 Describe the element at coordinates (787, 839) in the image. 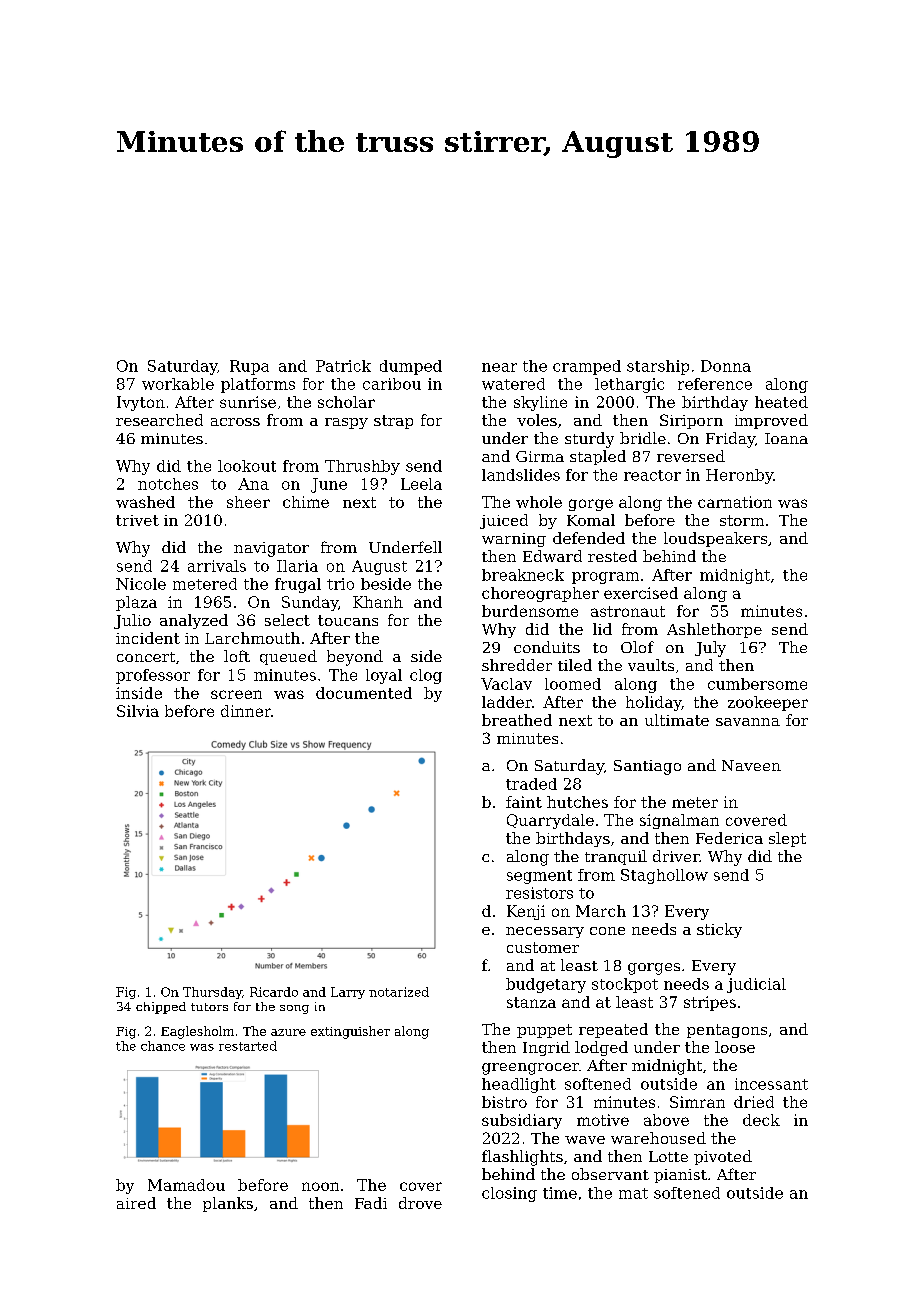

I see `slept` at that location.
